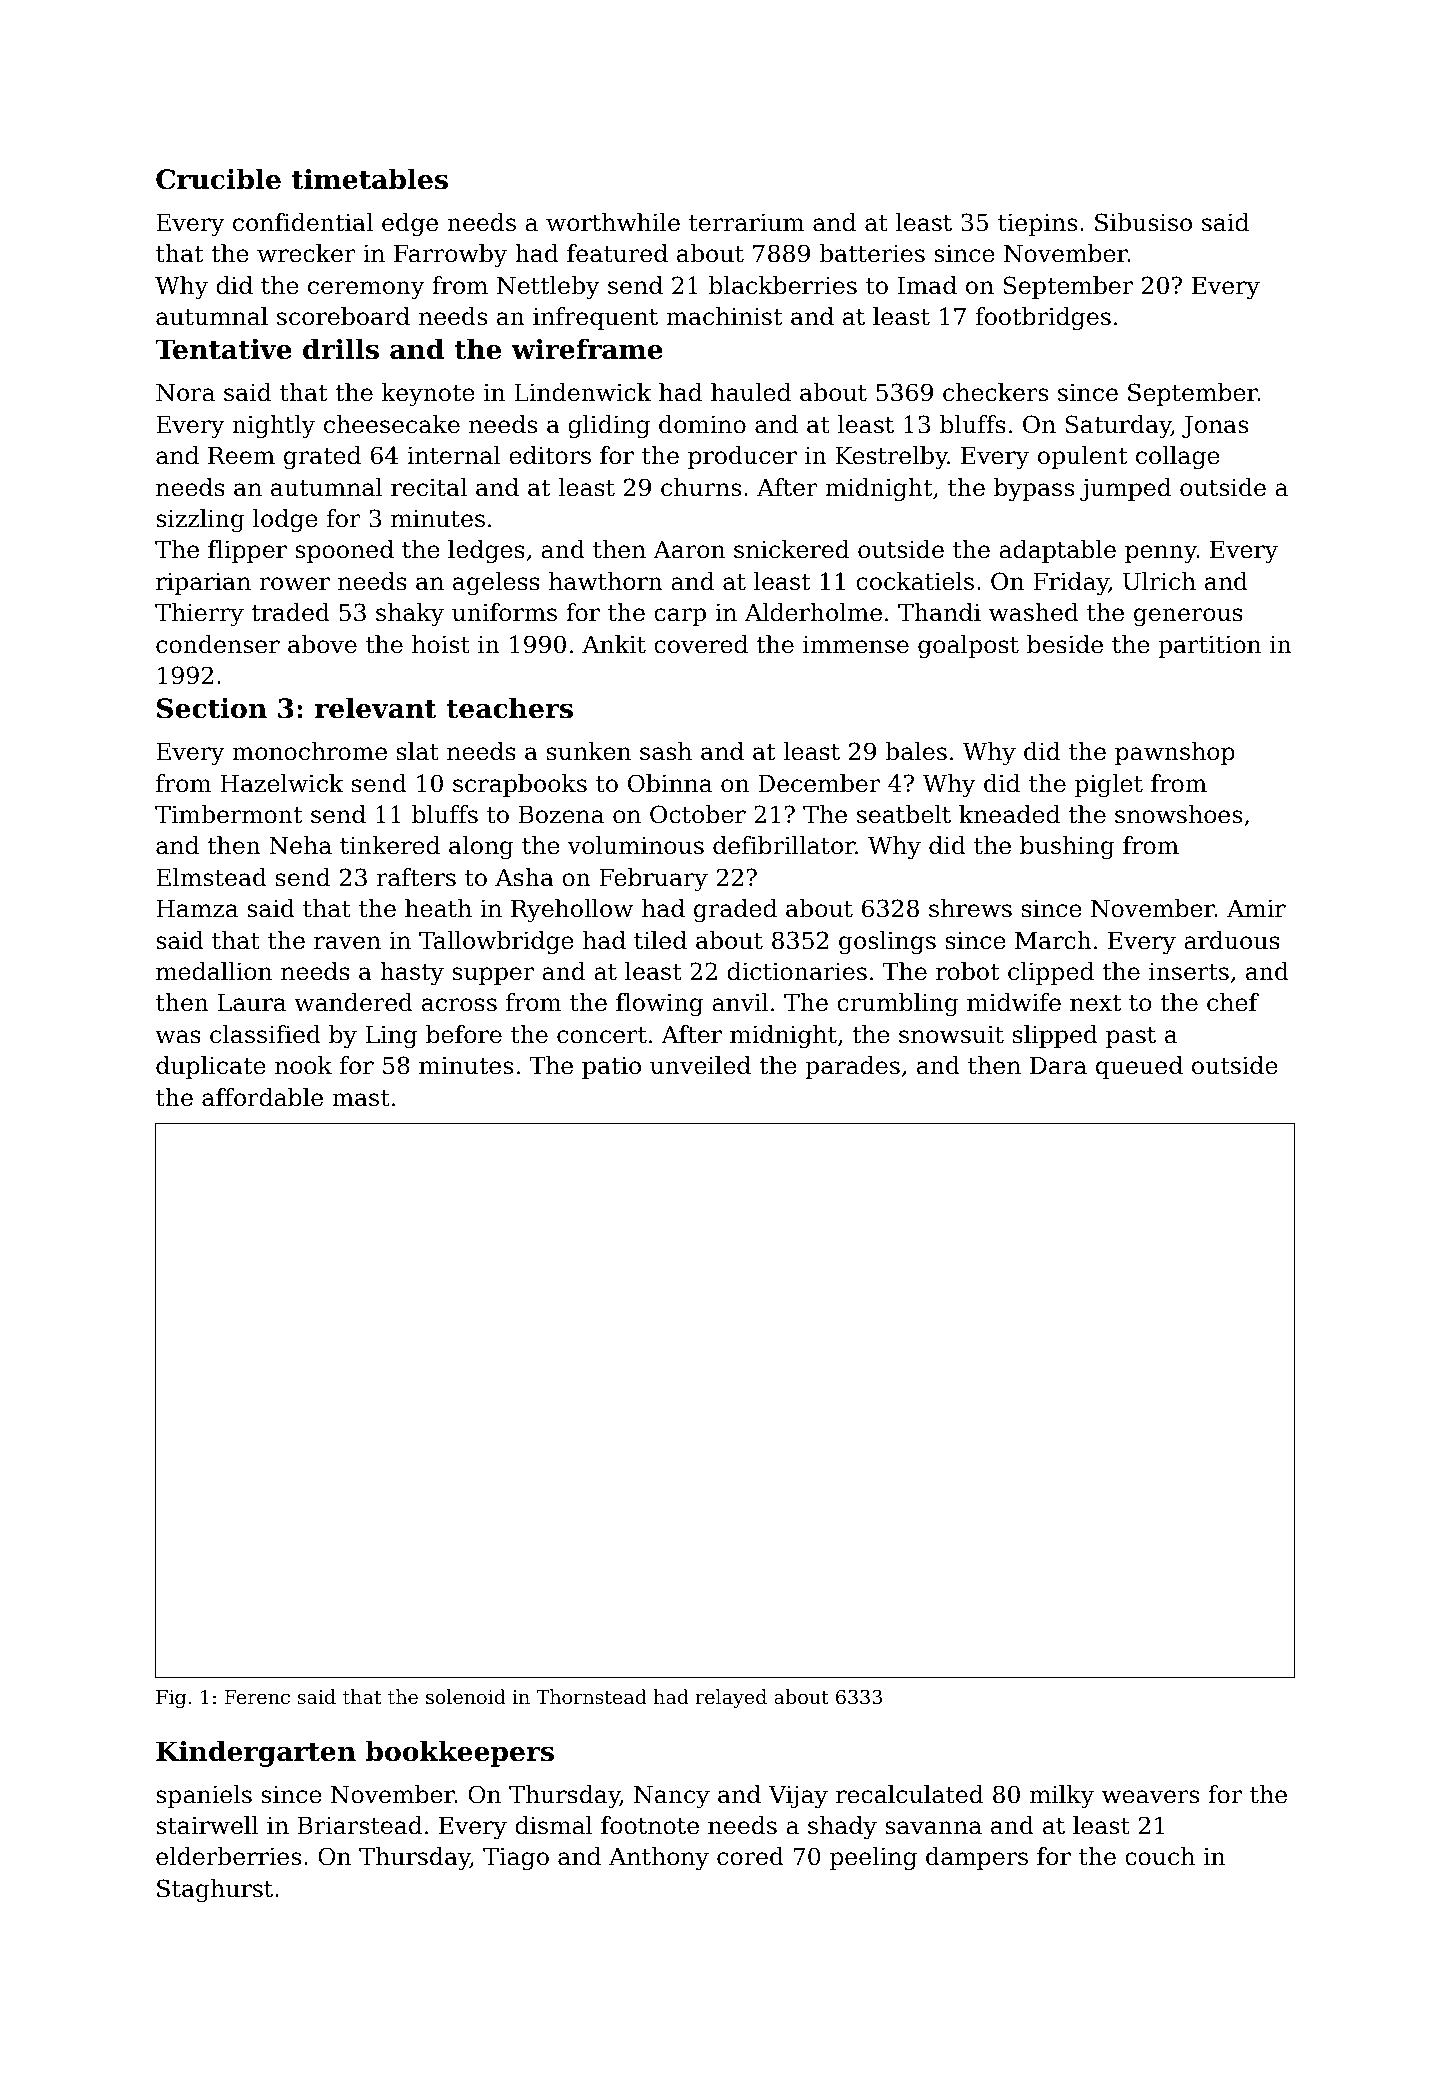 The height and width of the document is (2100, 1450). Describe the element at coordinates (856, 644) in the document. I see `immense` at that location.
